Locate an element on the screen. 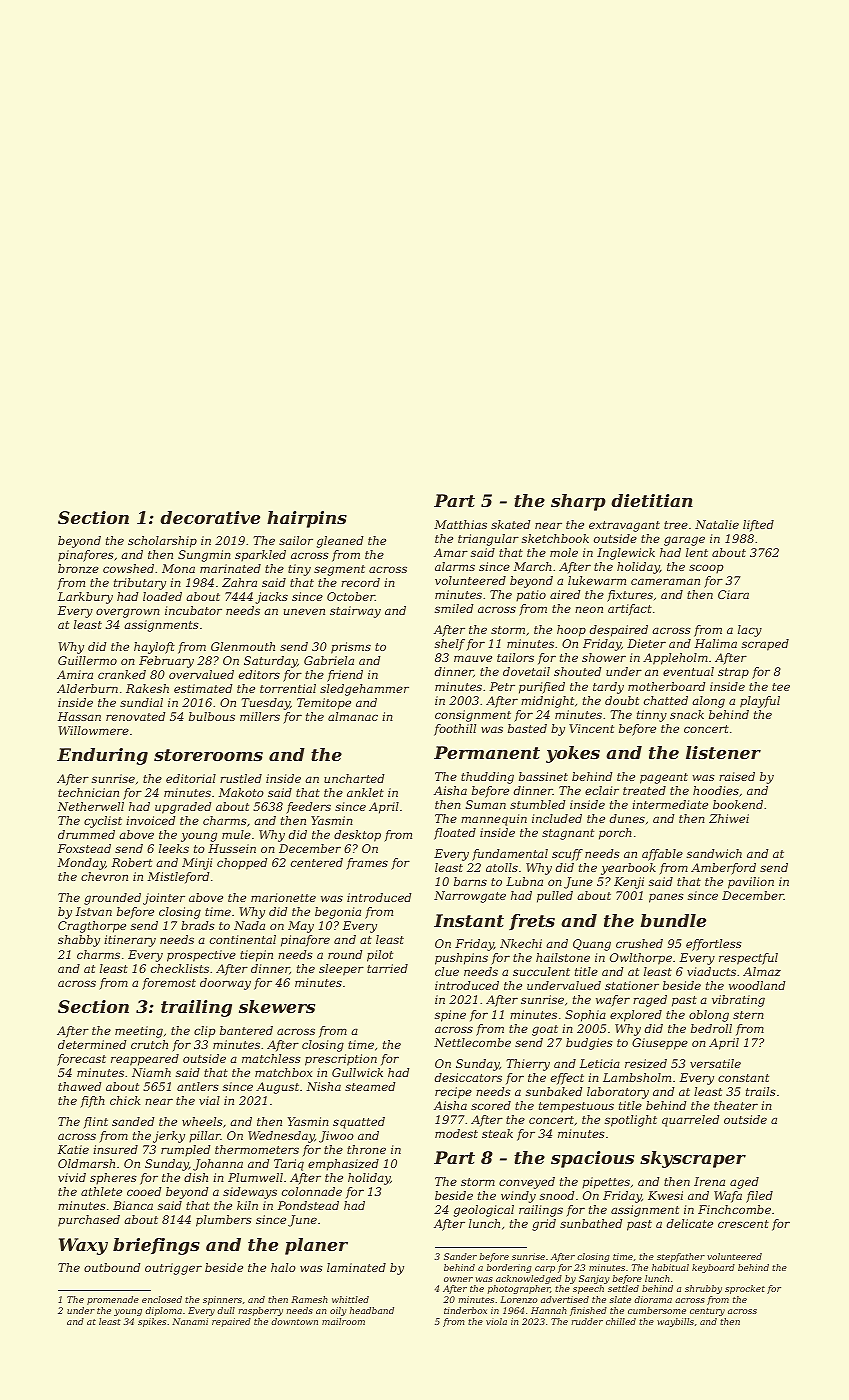 This screenshot has width=849, height=1400. waybills is located at coordinates (675, 1322).
